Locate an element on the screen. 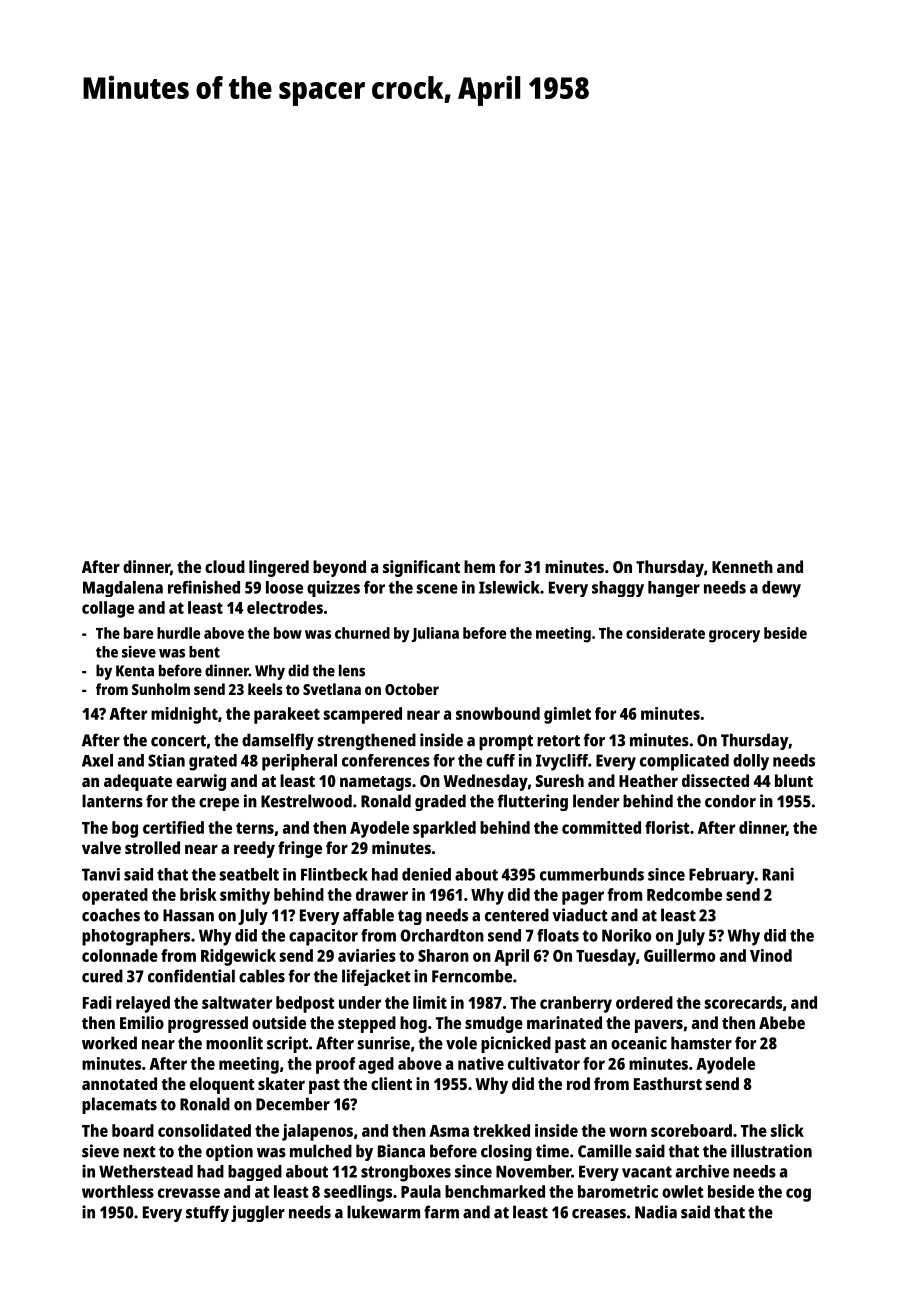 The height and width of the screenshot is (1316, 908). collage is located at coordinates (108, 609).
